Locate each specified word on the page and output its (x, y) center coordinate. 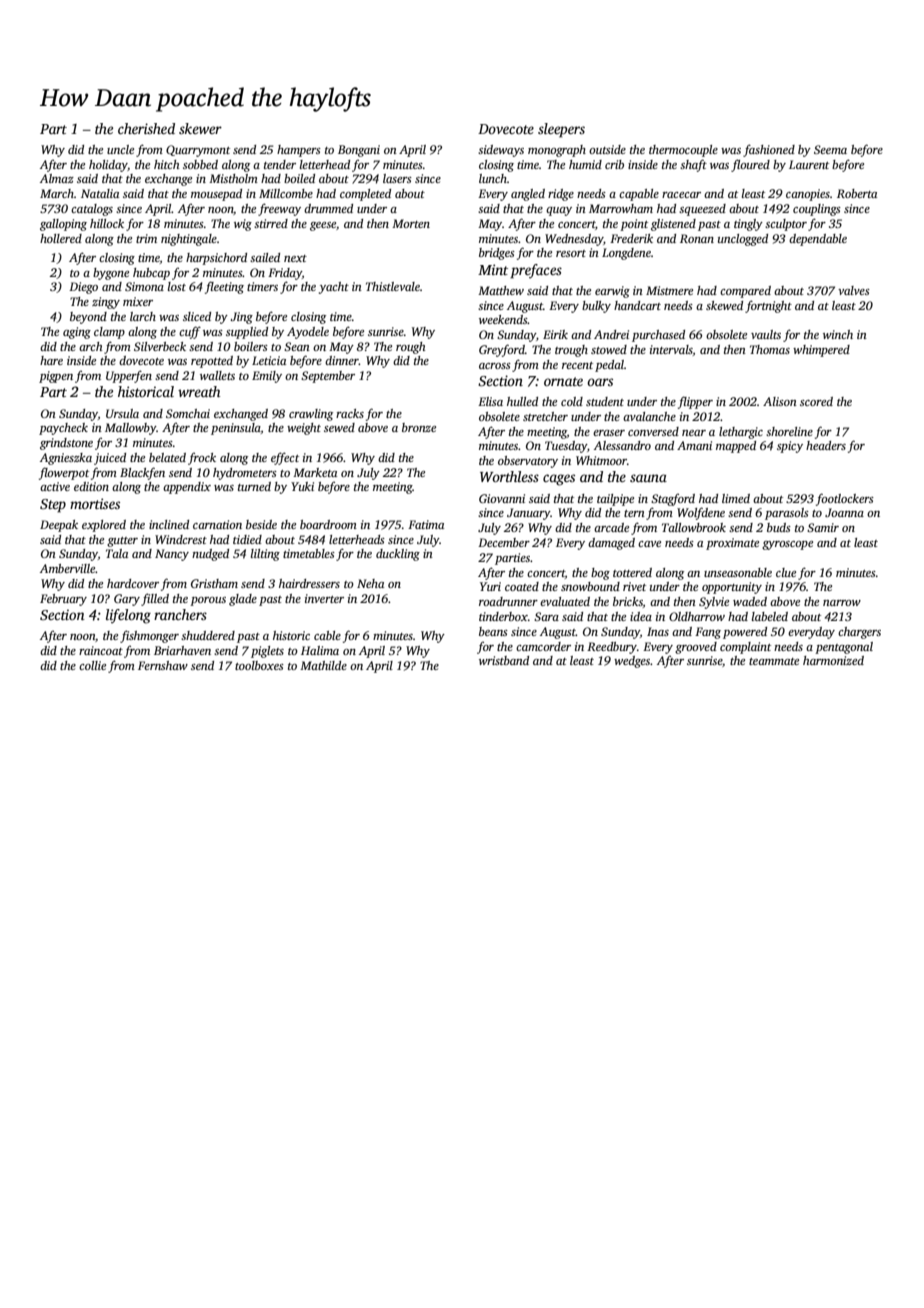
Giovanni (502, 498)
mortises (95, 503)
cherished (146, 128)
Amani (694, 445)
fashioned (769, 150)
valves (854, 290)
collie (92, 665)
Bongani (359, 151)
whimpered (821, 351)
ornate (563, 381)
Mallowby (131, 429)
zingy (106, 303)
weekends (503, 319)
